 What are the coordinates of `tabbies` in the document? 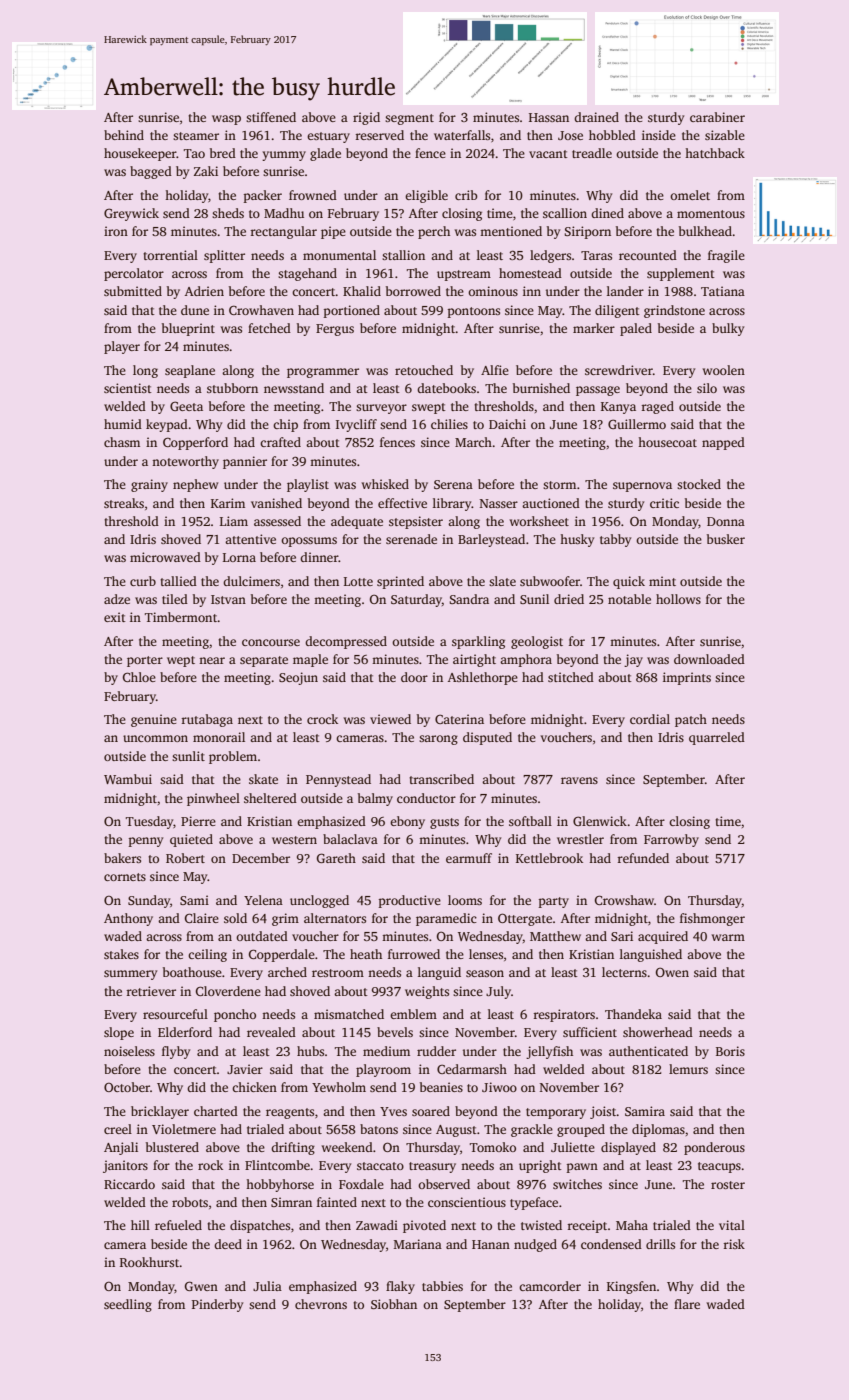 It's located at (442, 1286).
